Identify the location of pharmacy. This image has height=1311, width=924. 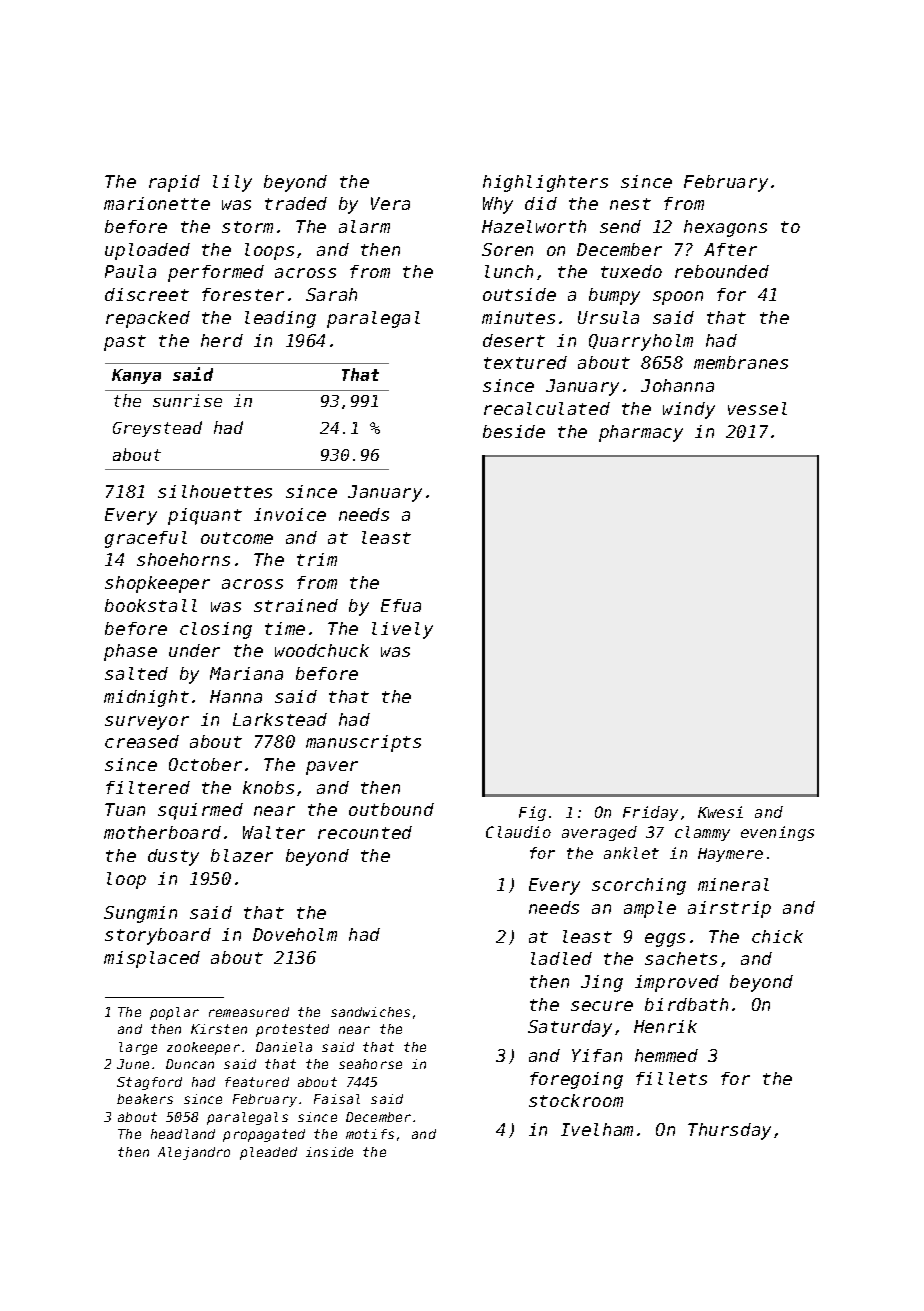
(641, 433).
